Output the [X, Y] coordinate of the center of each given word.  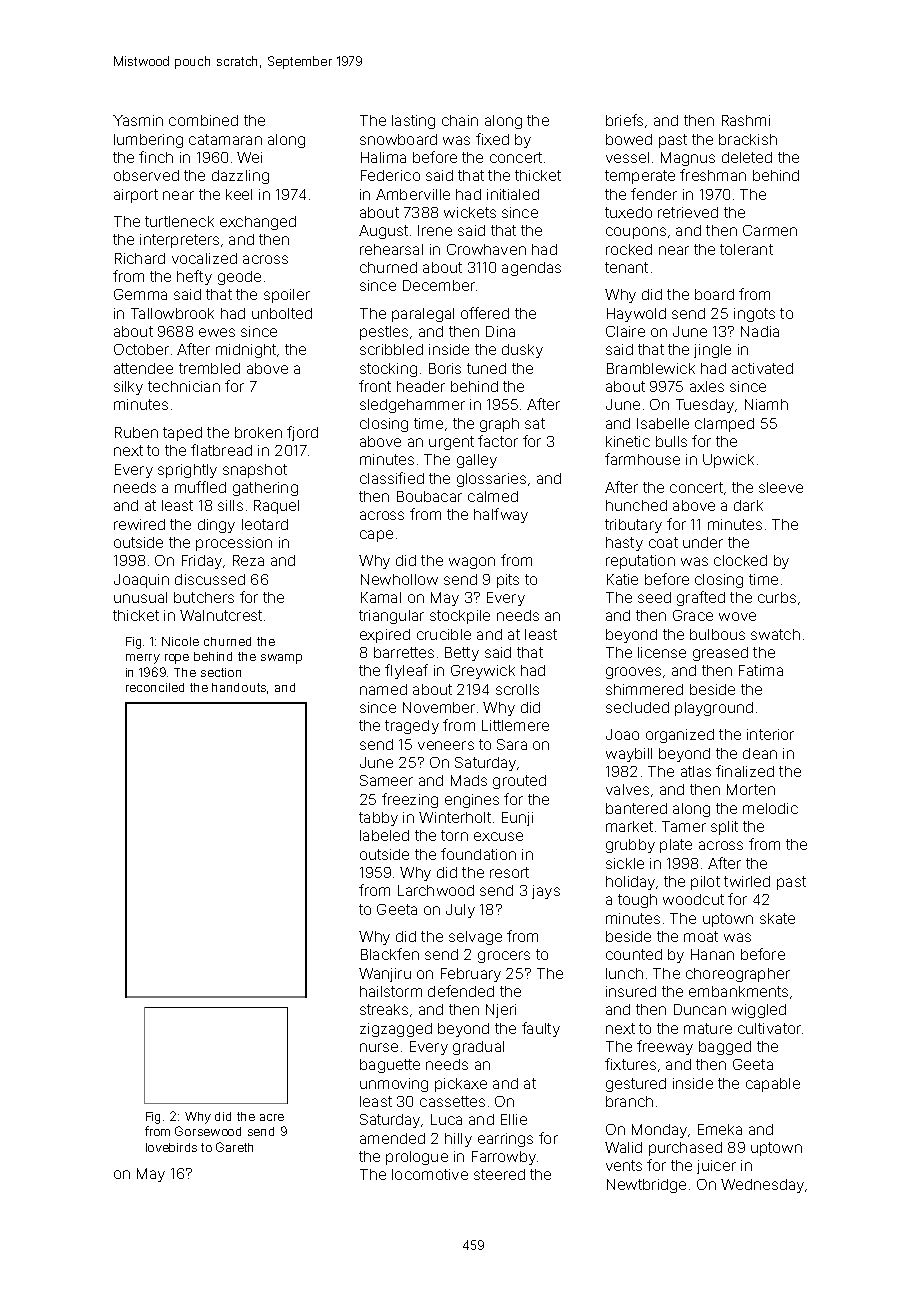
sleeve [781, 487]
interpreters [179, 241]
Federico [390, 175]
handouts [239, 687]
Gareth [234, 1147]
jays [546, 892]
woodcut [693, 899]
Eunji [517, 819]
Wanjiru [385, 975]
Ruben [136, 432]
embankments [738, 991]
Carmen [770, 230]
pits [508, 581]
